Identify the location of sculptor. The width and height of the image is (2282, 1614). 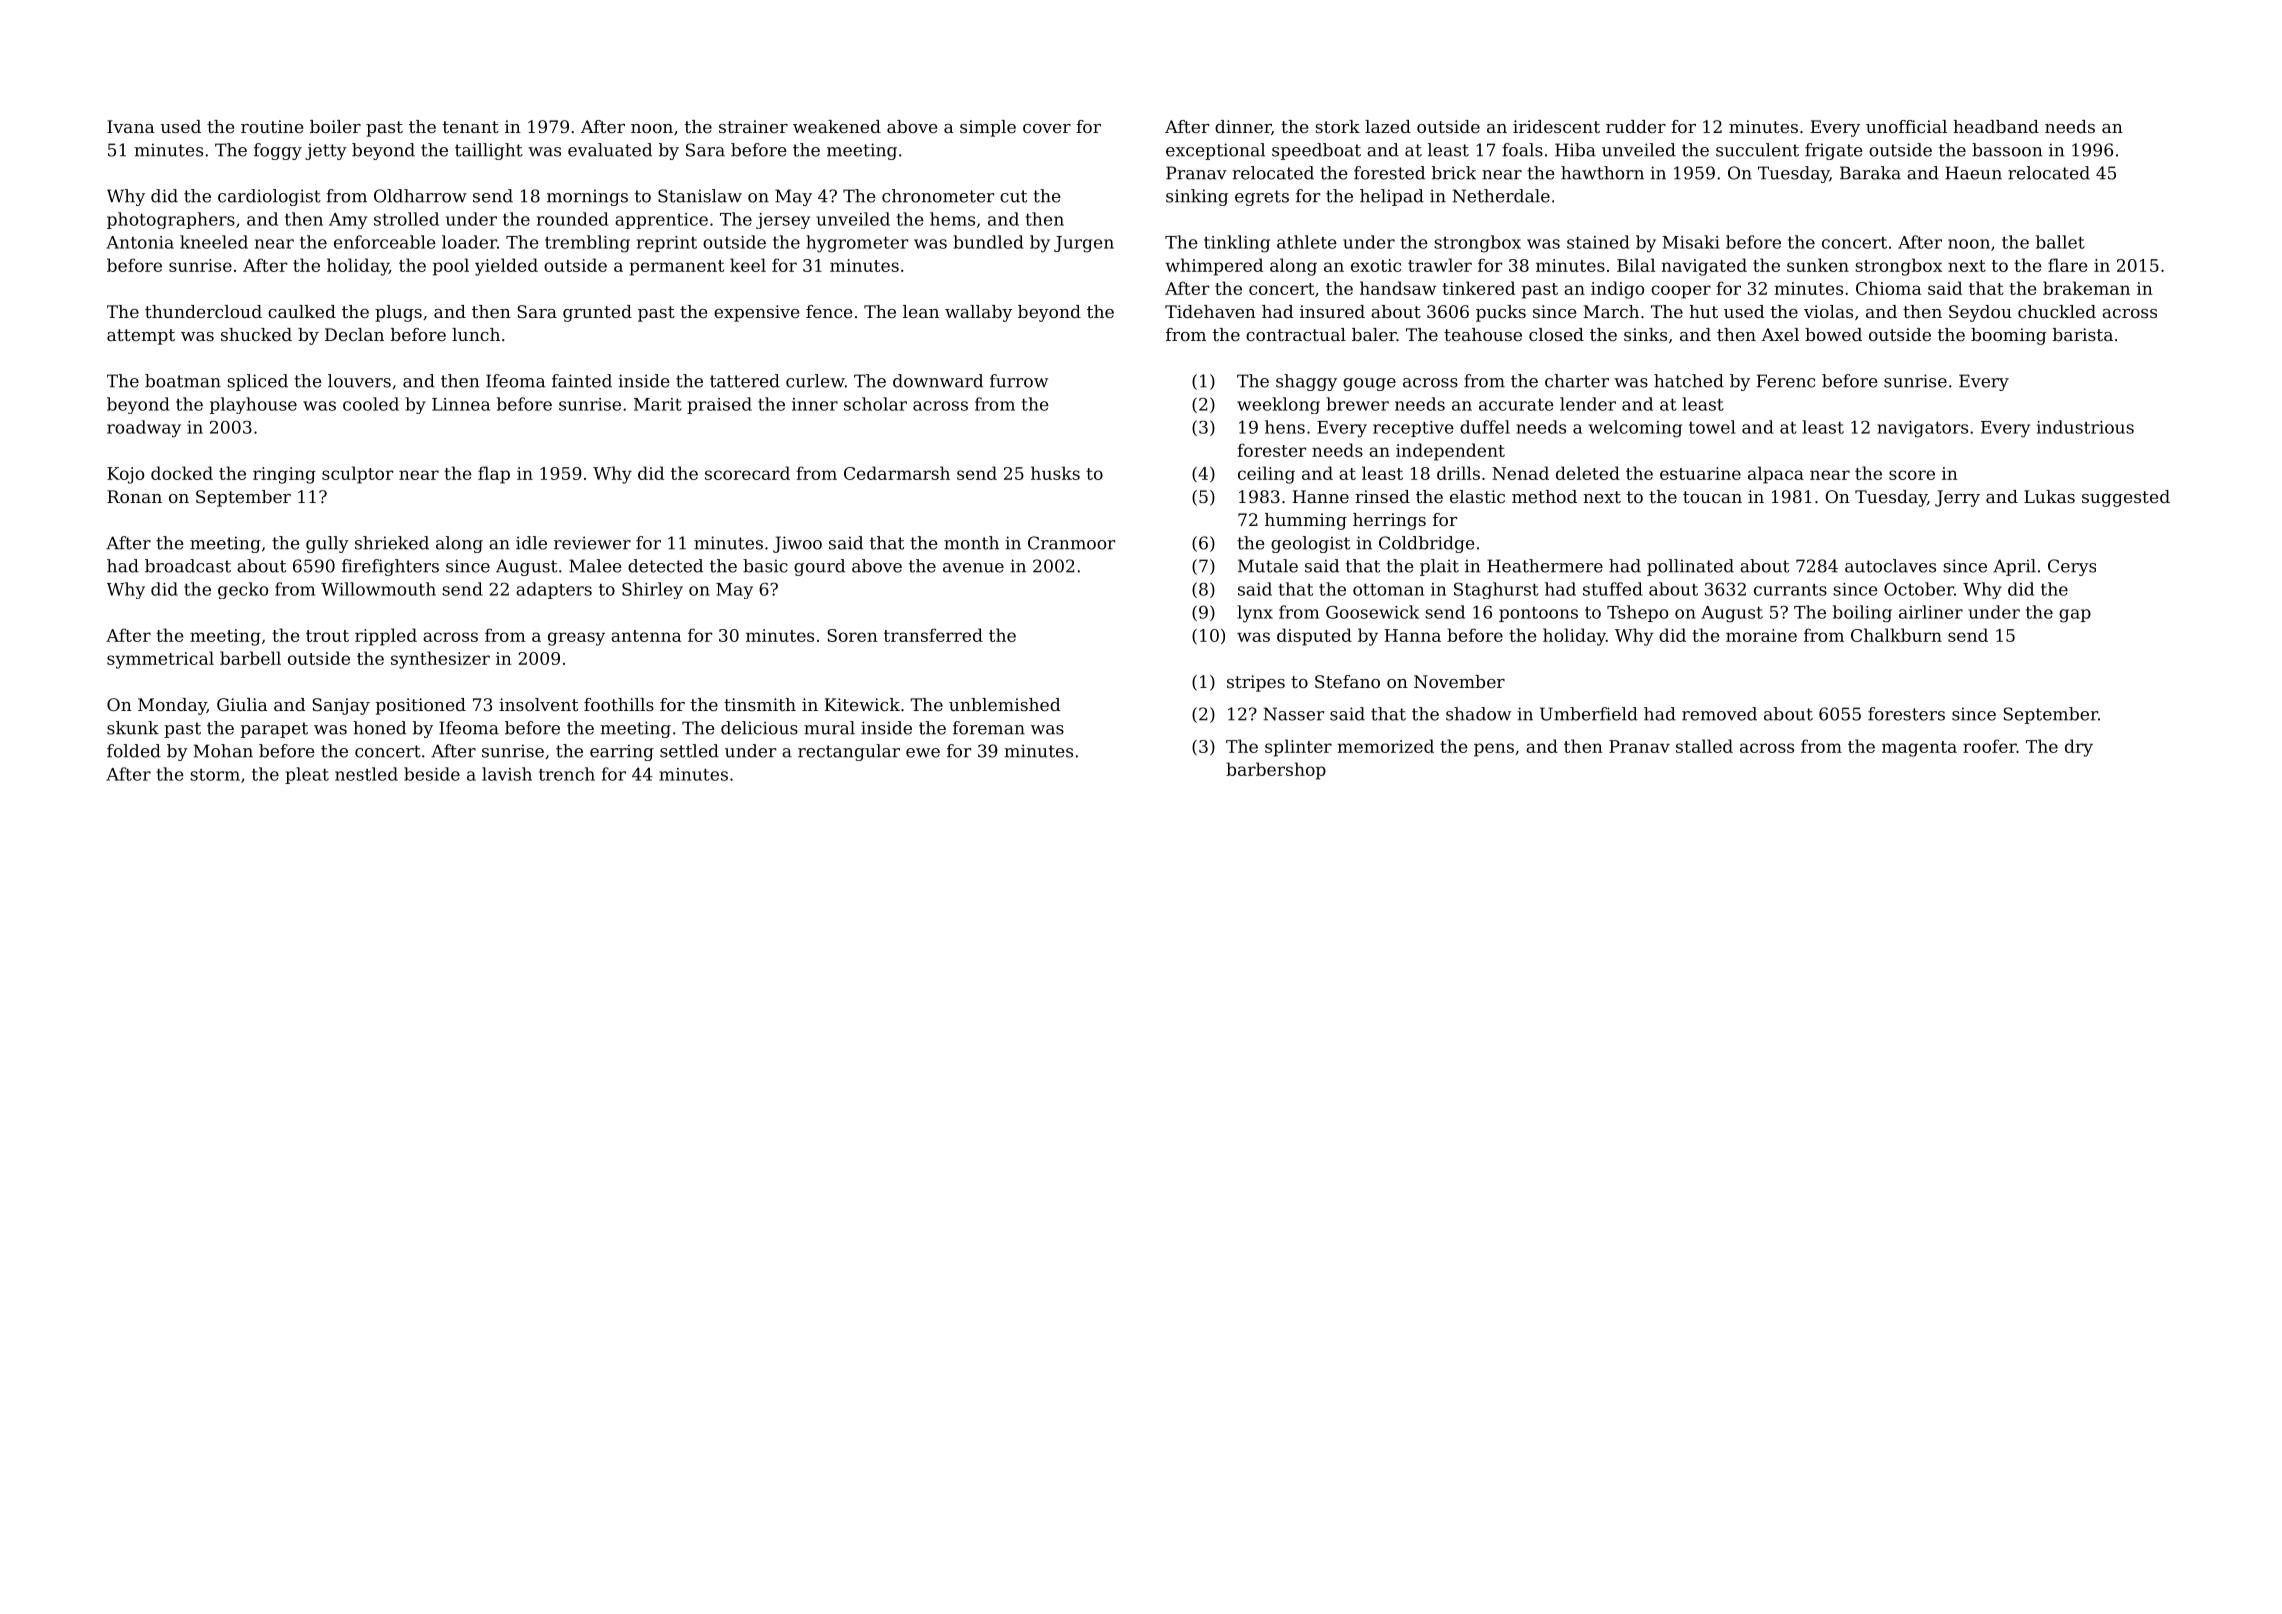
(358, 475).
